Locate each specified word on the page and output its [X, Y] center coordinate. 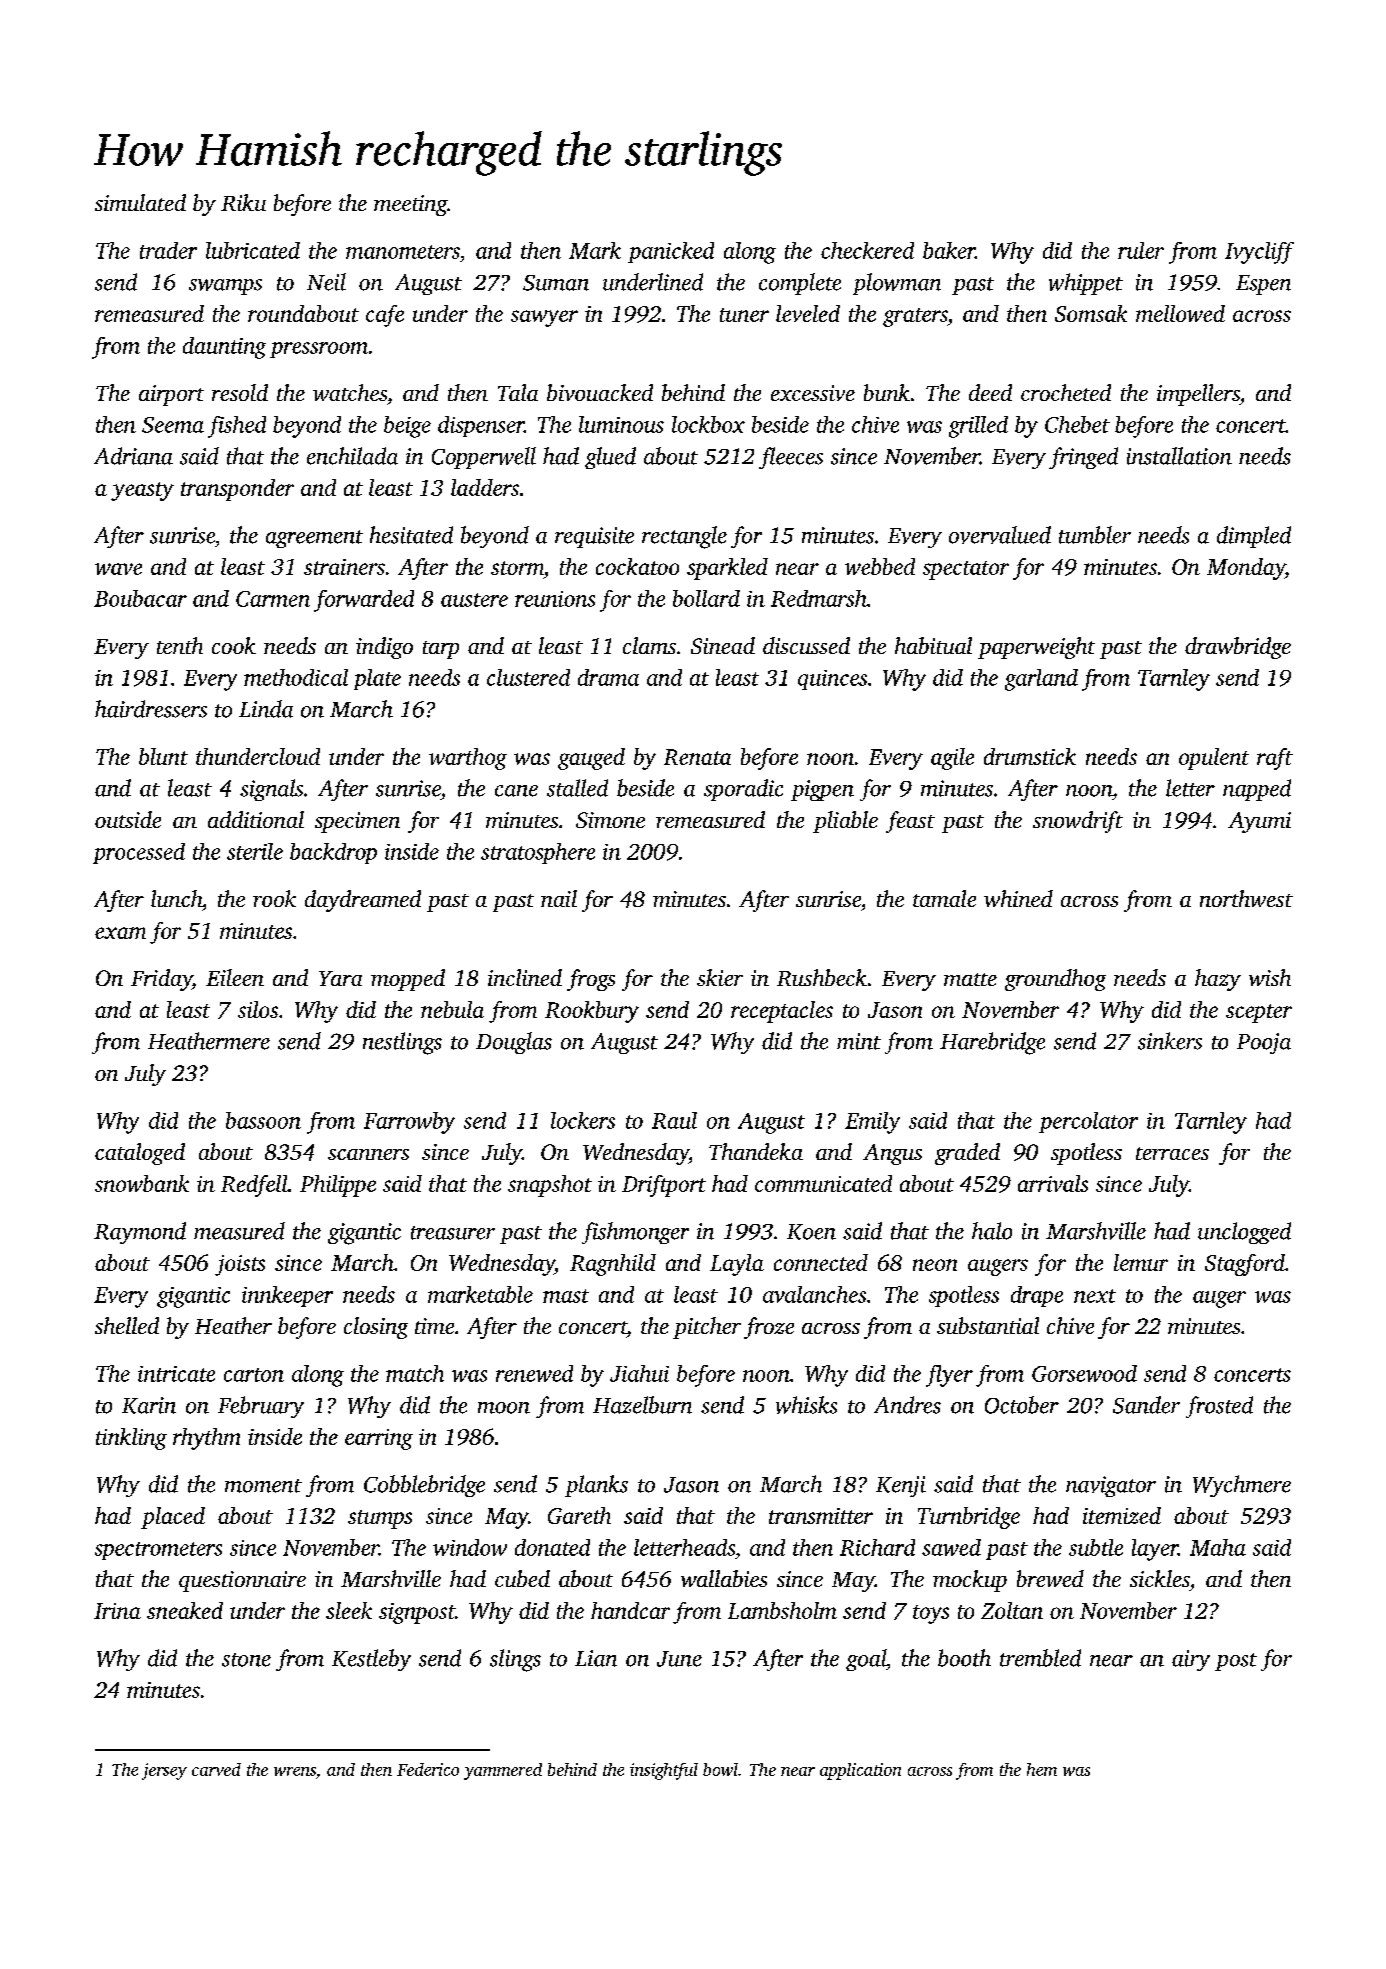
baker [949, 250]
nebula [452, 1009]
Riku [243, 202]
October [1022, 1405]
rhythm [206, 1439]
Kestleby [371, 1660]
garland [1041, 680]
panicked [671, 252]
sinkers [1170, 1041]
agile [952, 759]
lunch [176, 898]
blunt [163, 756]
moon [504, 1408]
